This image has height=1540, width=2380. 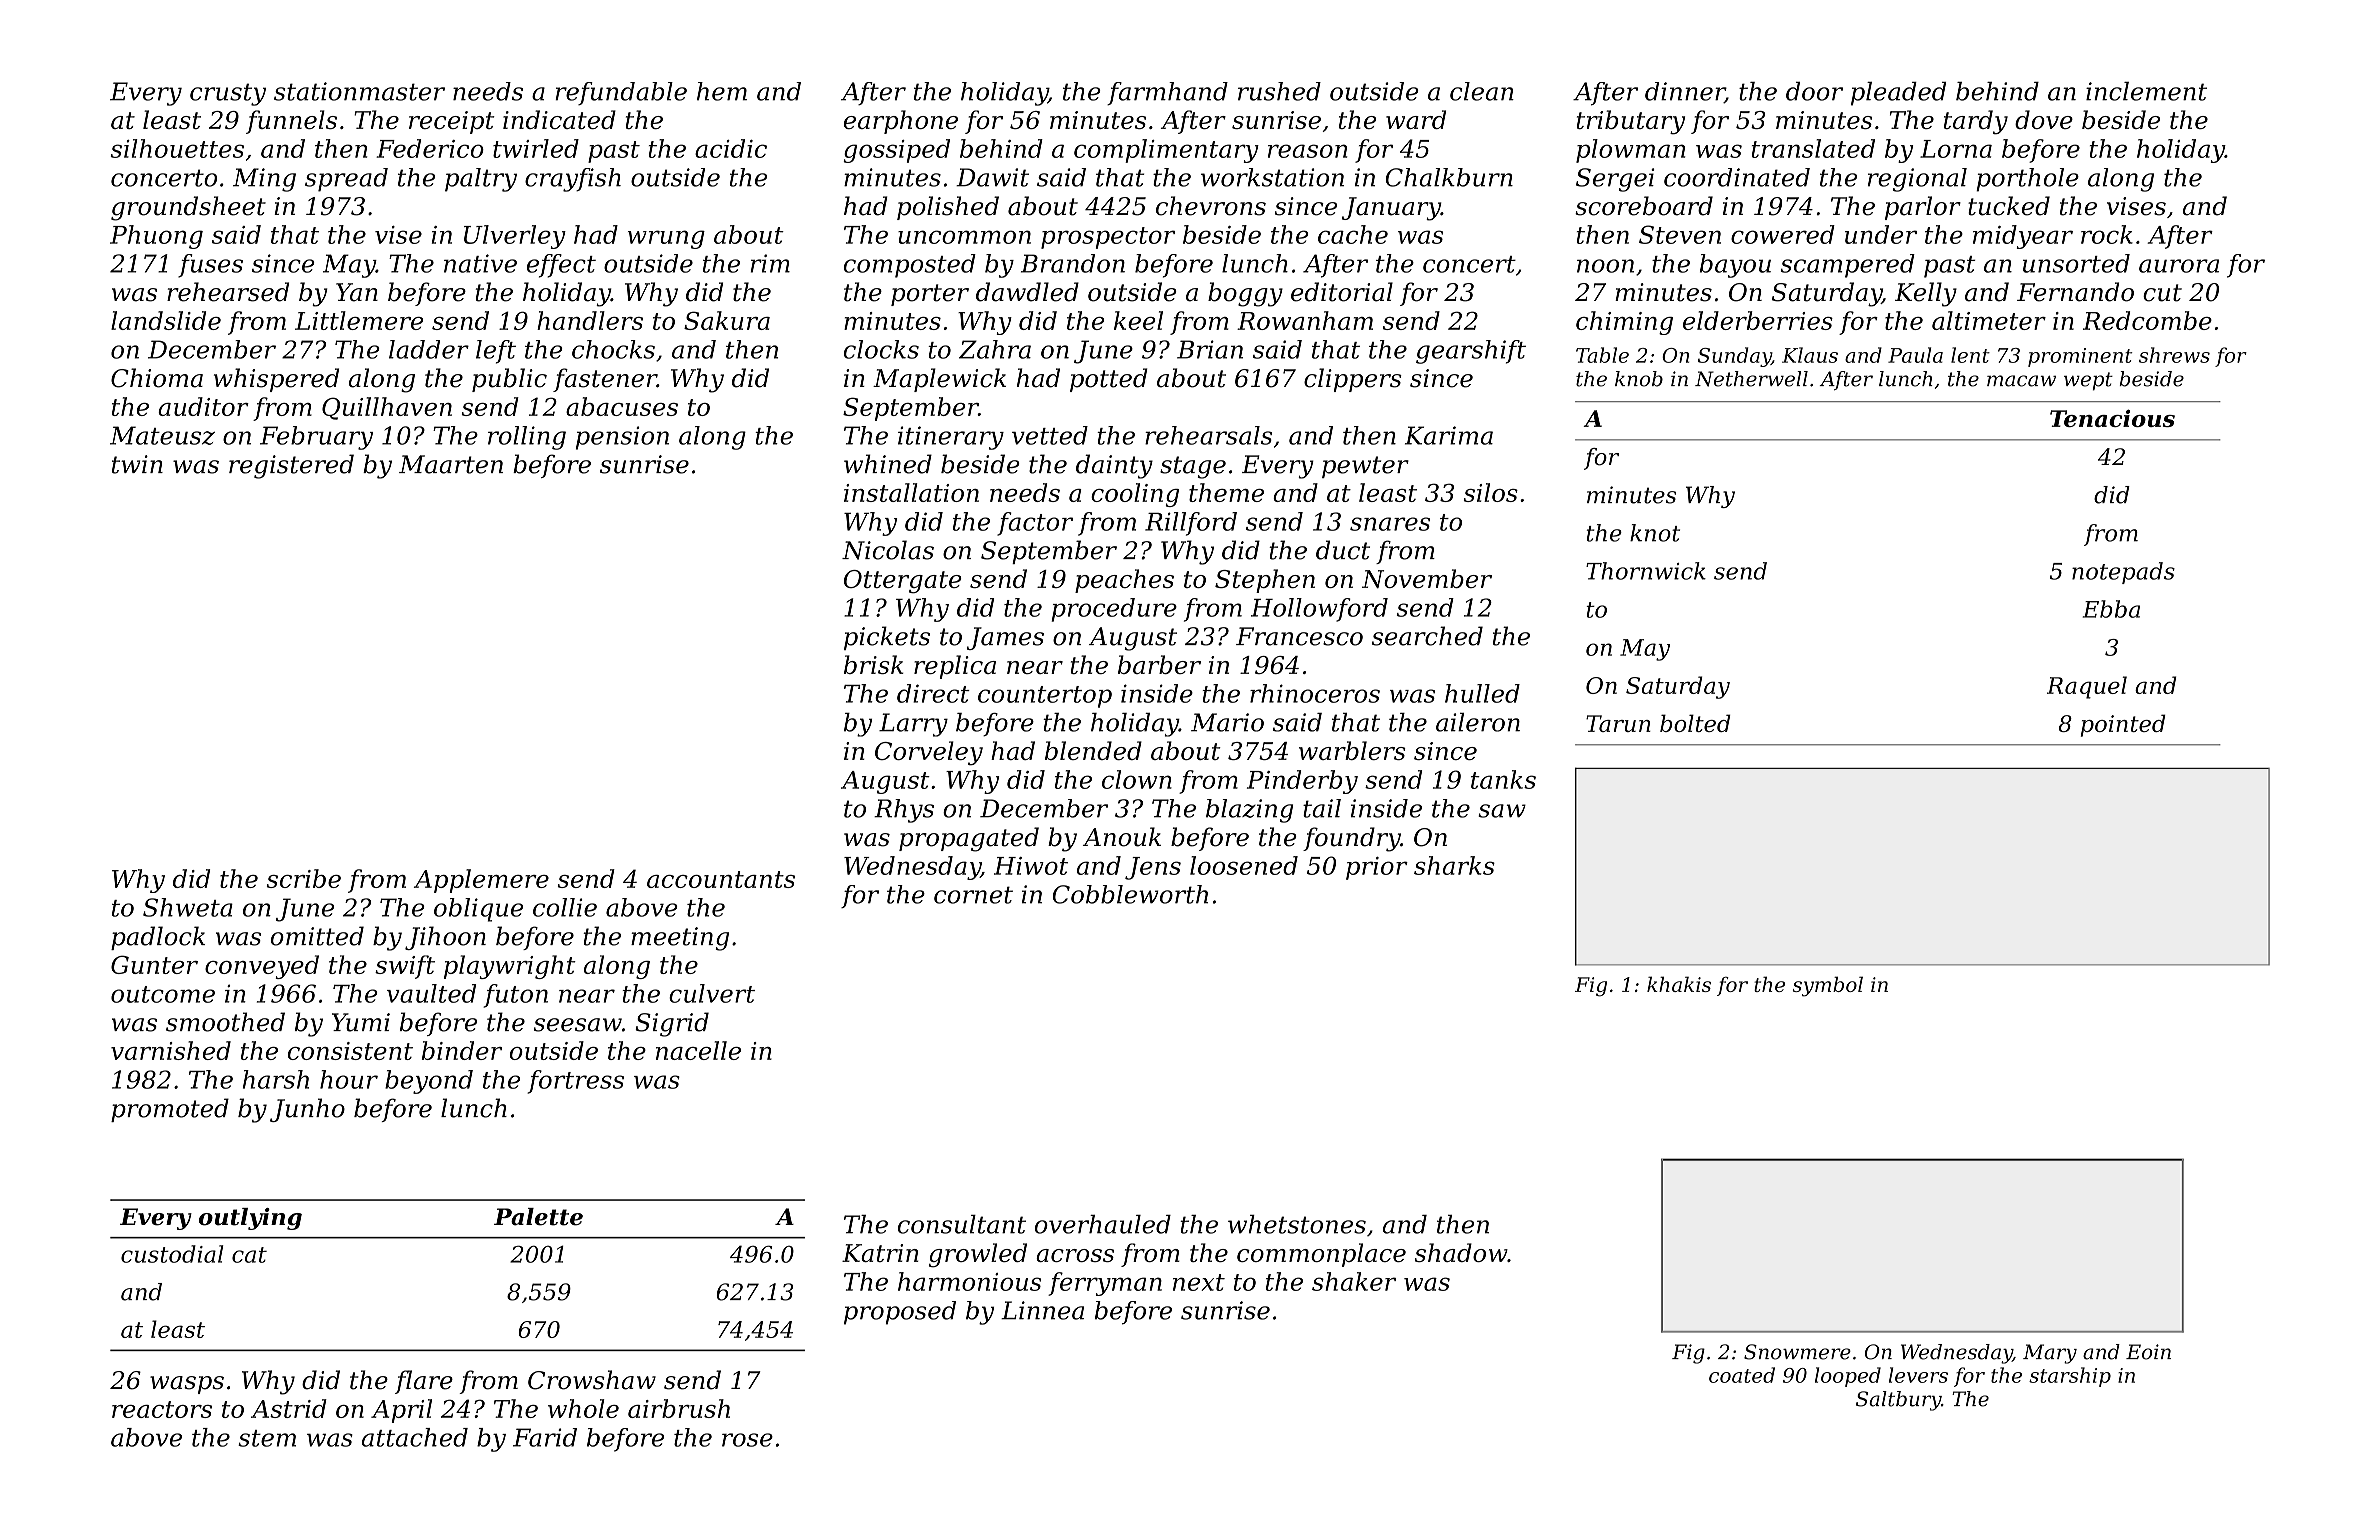 What do you see at coordinates (188, 907) in the image?
I see `Shweta` at bounding box center [188, 907].
